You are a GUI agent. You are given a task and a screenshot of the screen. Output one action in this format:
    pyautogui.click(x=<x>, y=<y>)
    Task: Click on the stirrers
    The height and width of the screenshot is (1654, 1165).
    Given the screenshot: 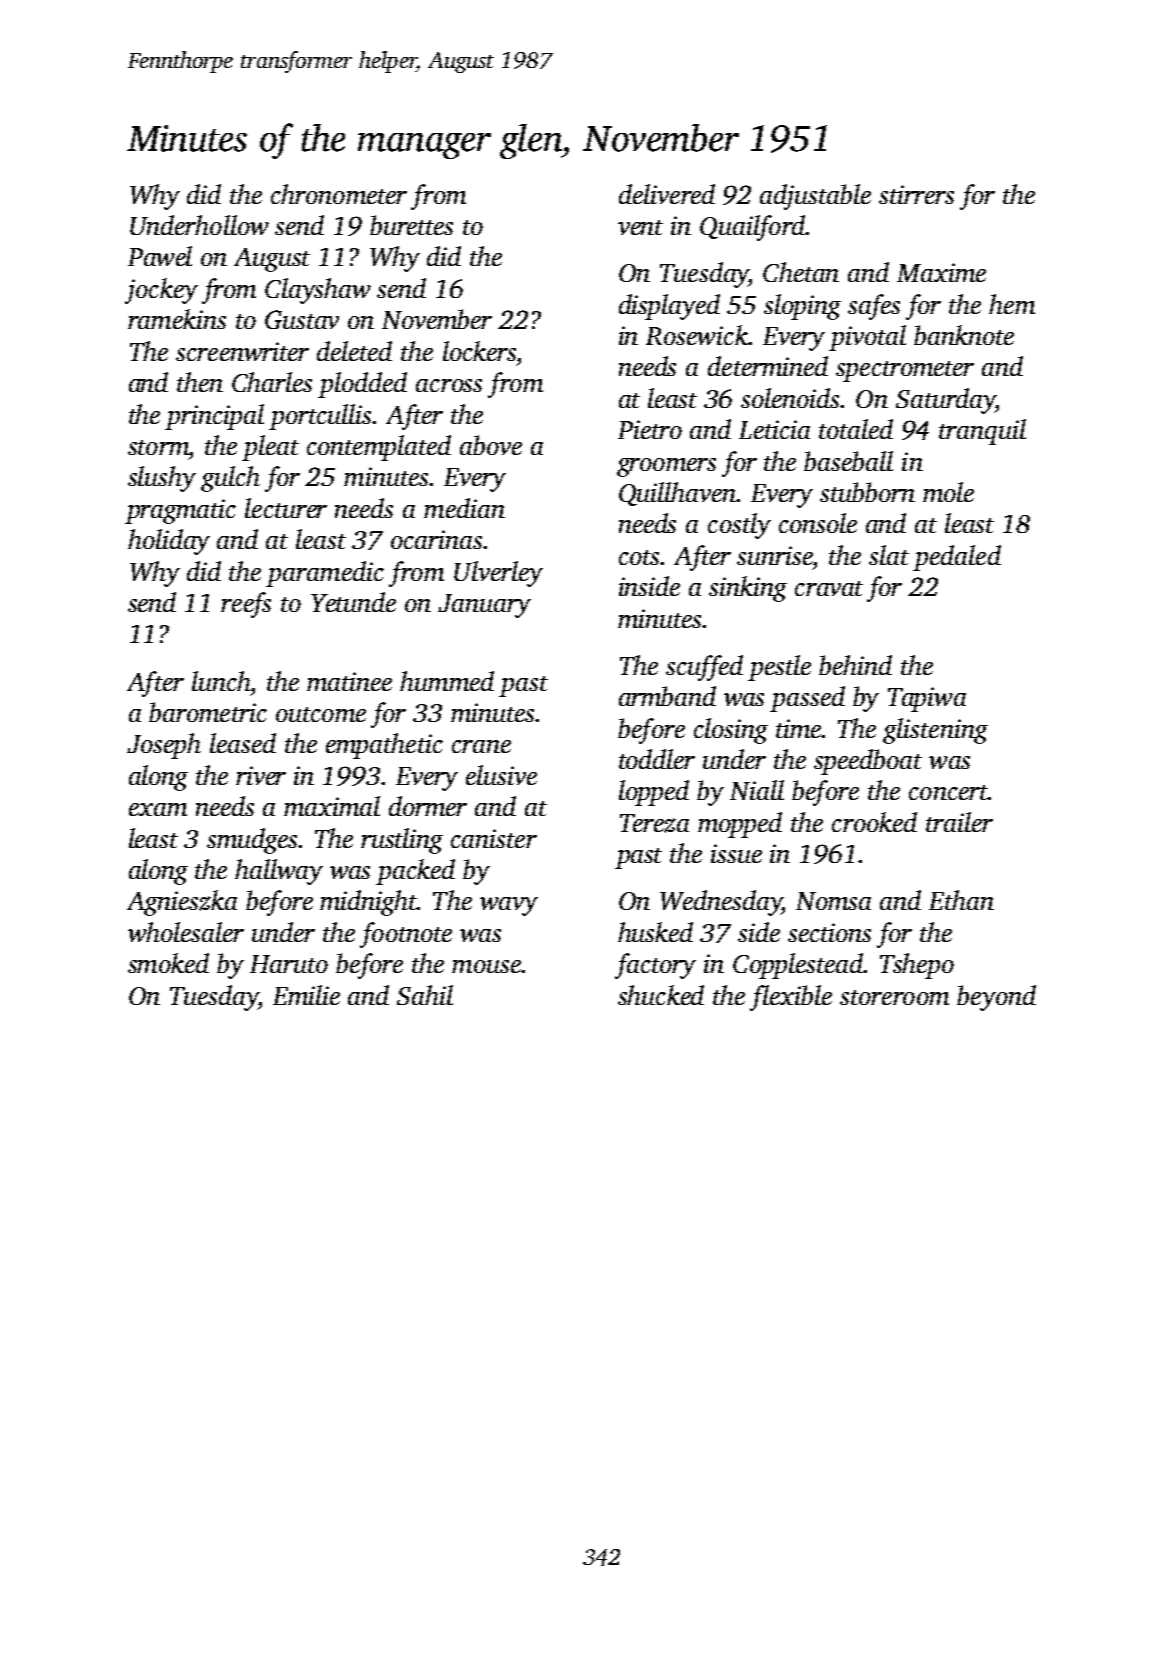 What is the action you would take?
    pyautogui.click(x=916, y=194)
